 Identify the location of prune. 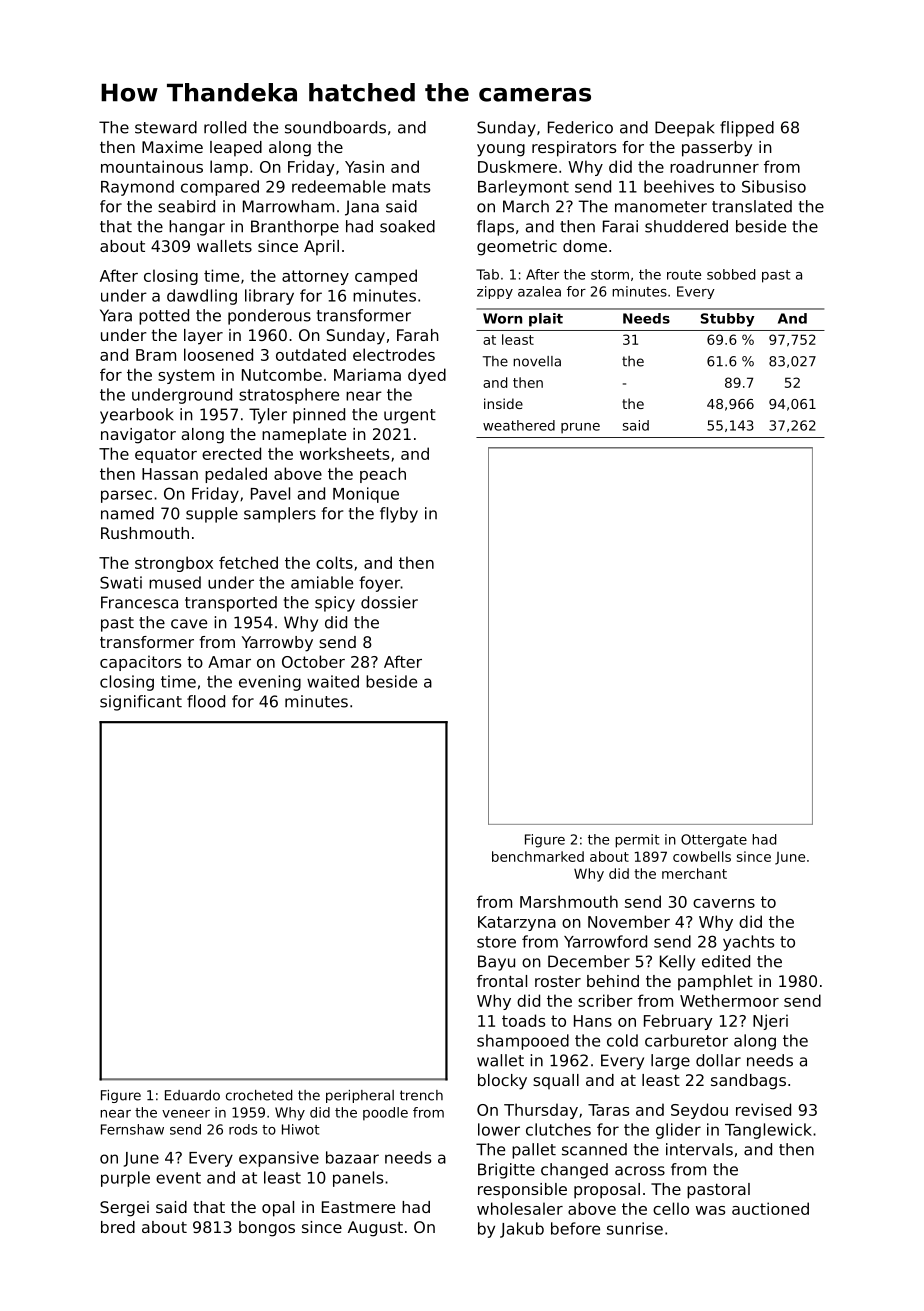
(580, 428).
